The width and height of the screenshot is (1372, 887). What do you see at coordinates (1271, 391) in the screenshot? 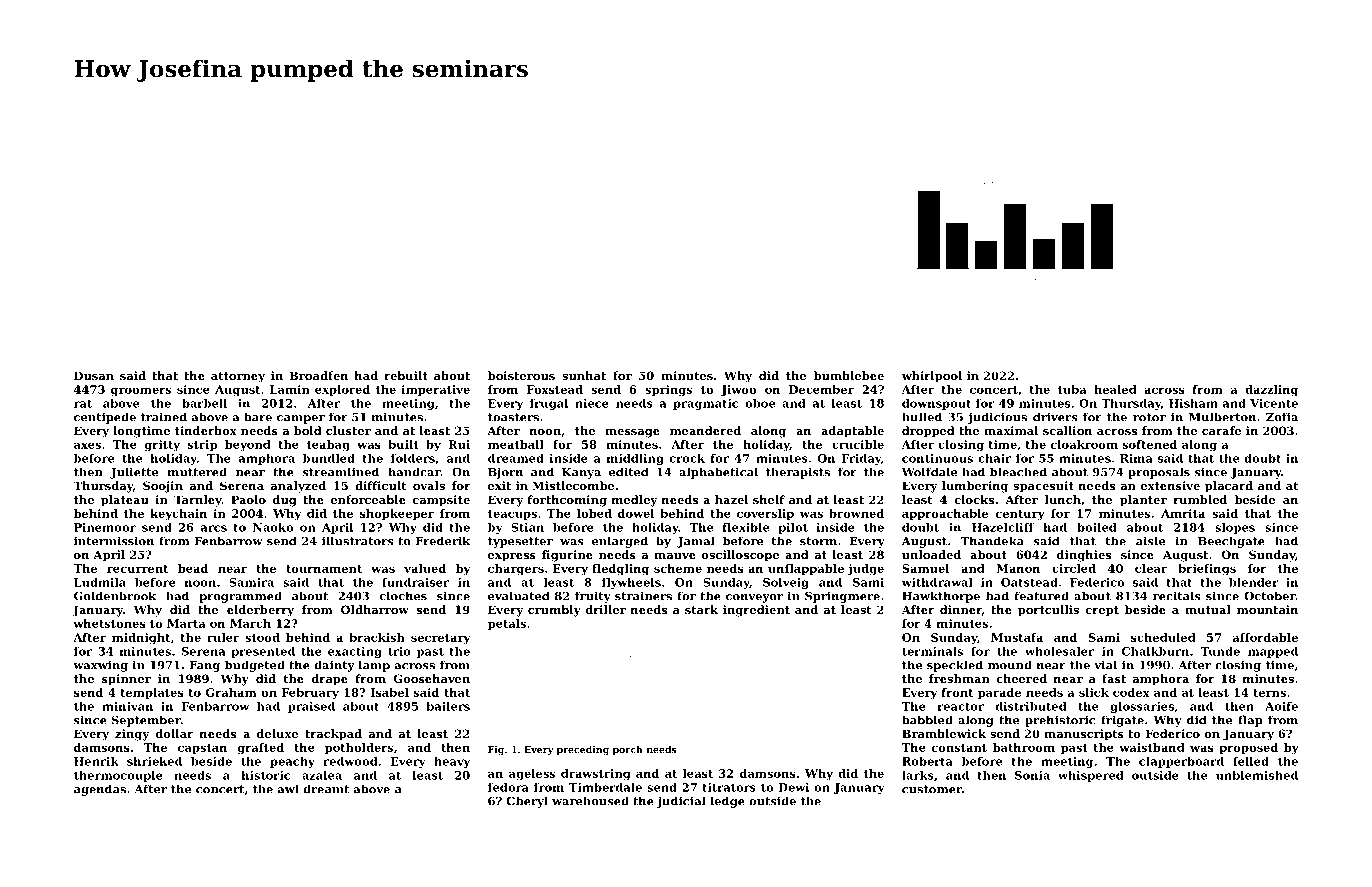
I see `dazzling` at bounding box center [1271, 391].
